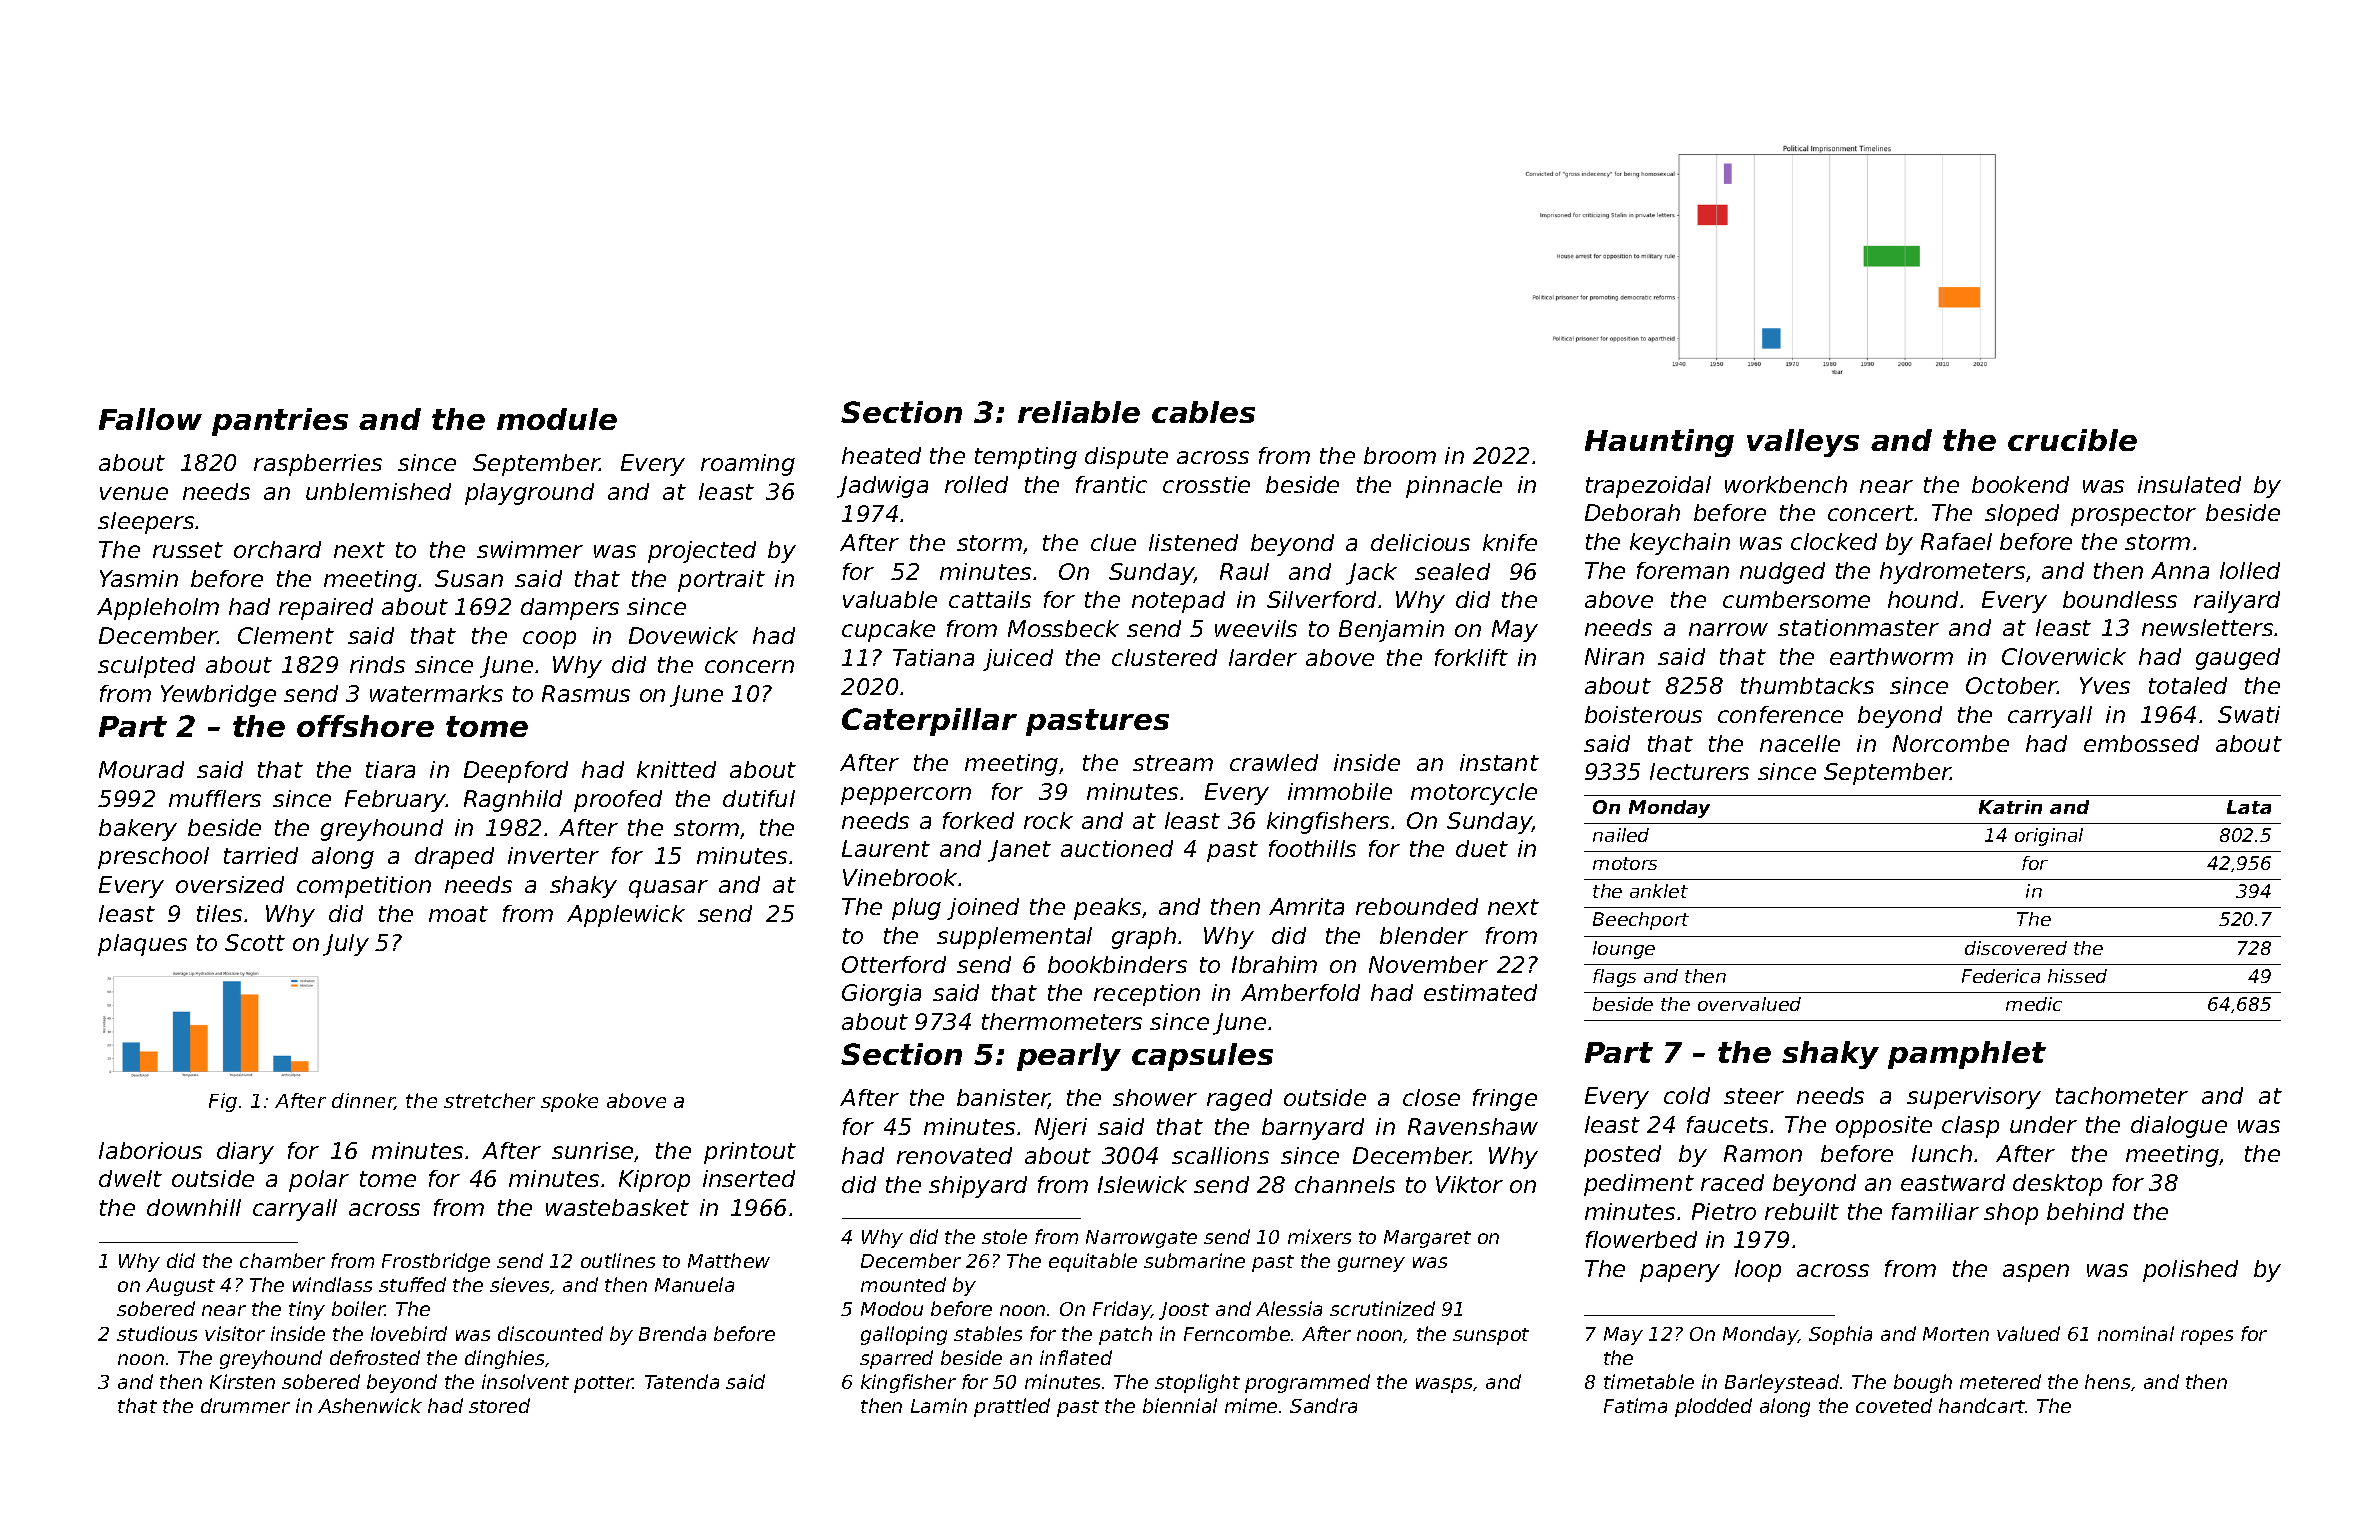  Describe the element at coordinates (1699, 771) in the screenshot. I see `lecturers` at that location.
